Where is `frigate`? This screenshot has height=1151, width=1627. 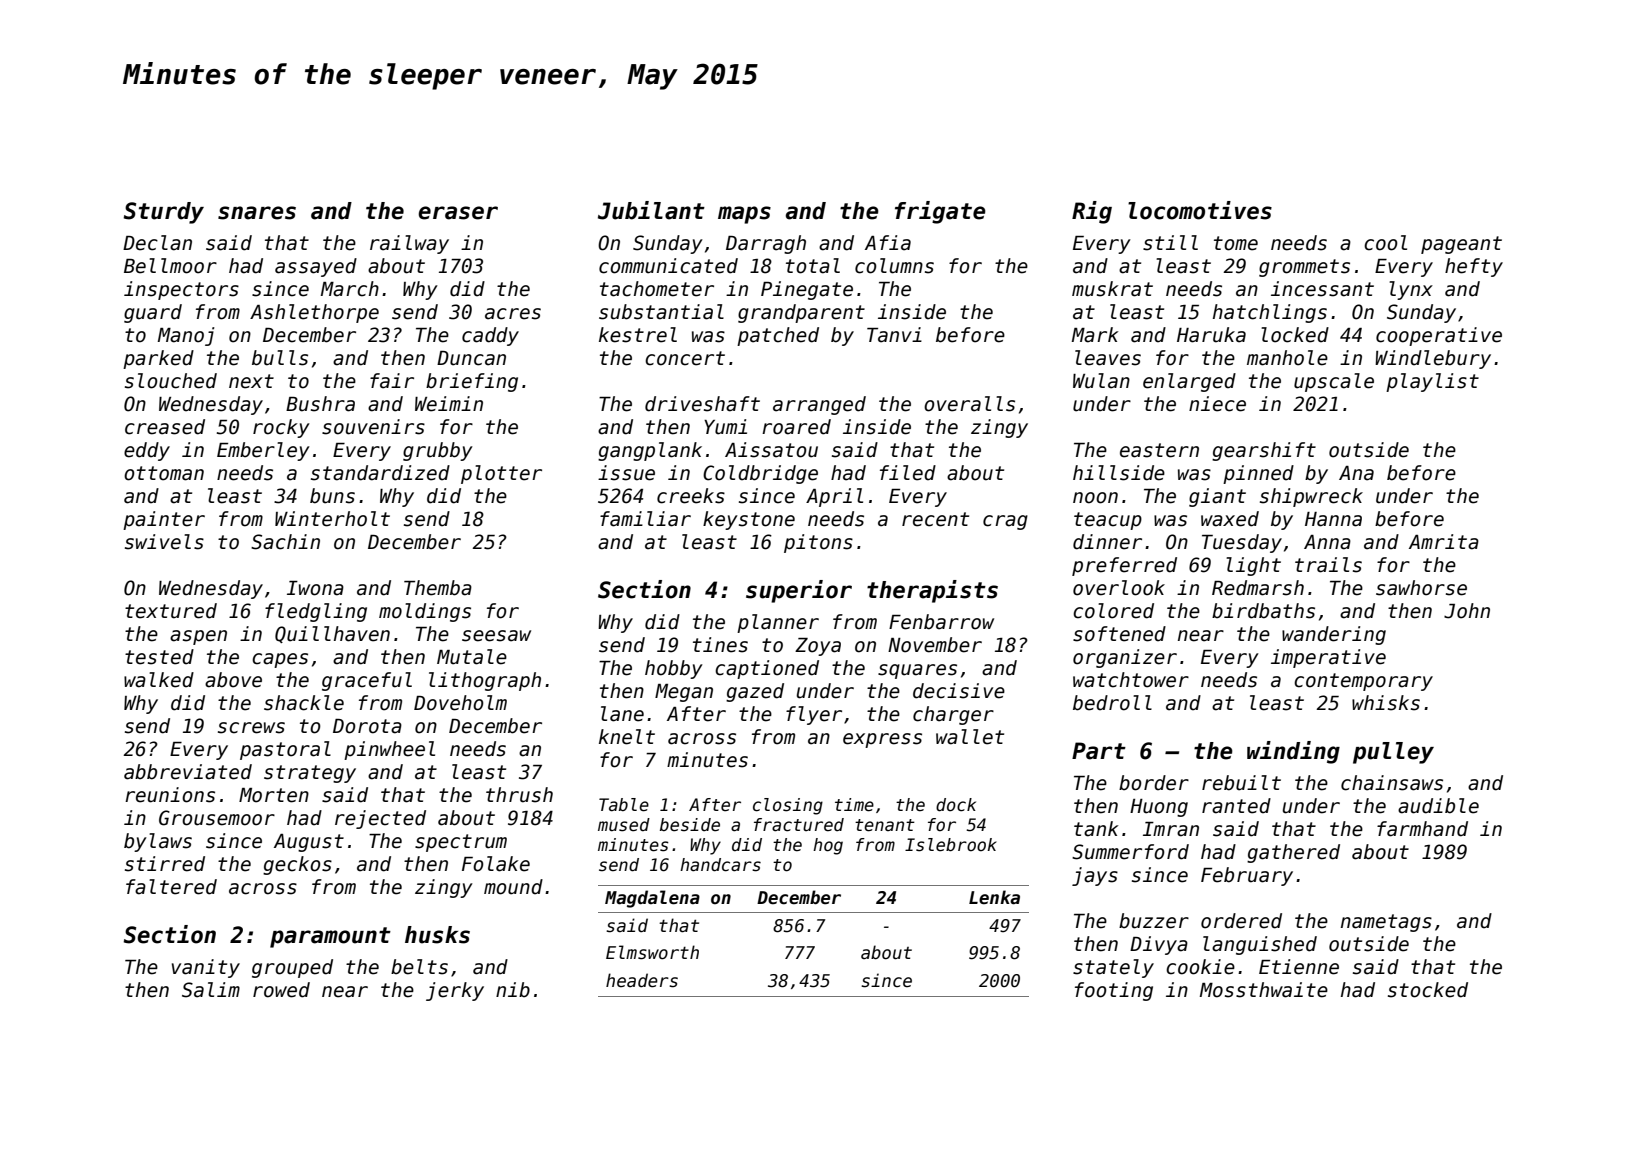
frigate is located at coordinates (940, 212).
